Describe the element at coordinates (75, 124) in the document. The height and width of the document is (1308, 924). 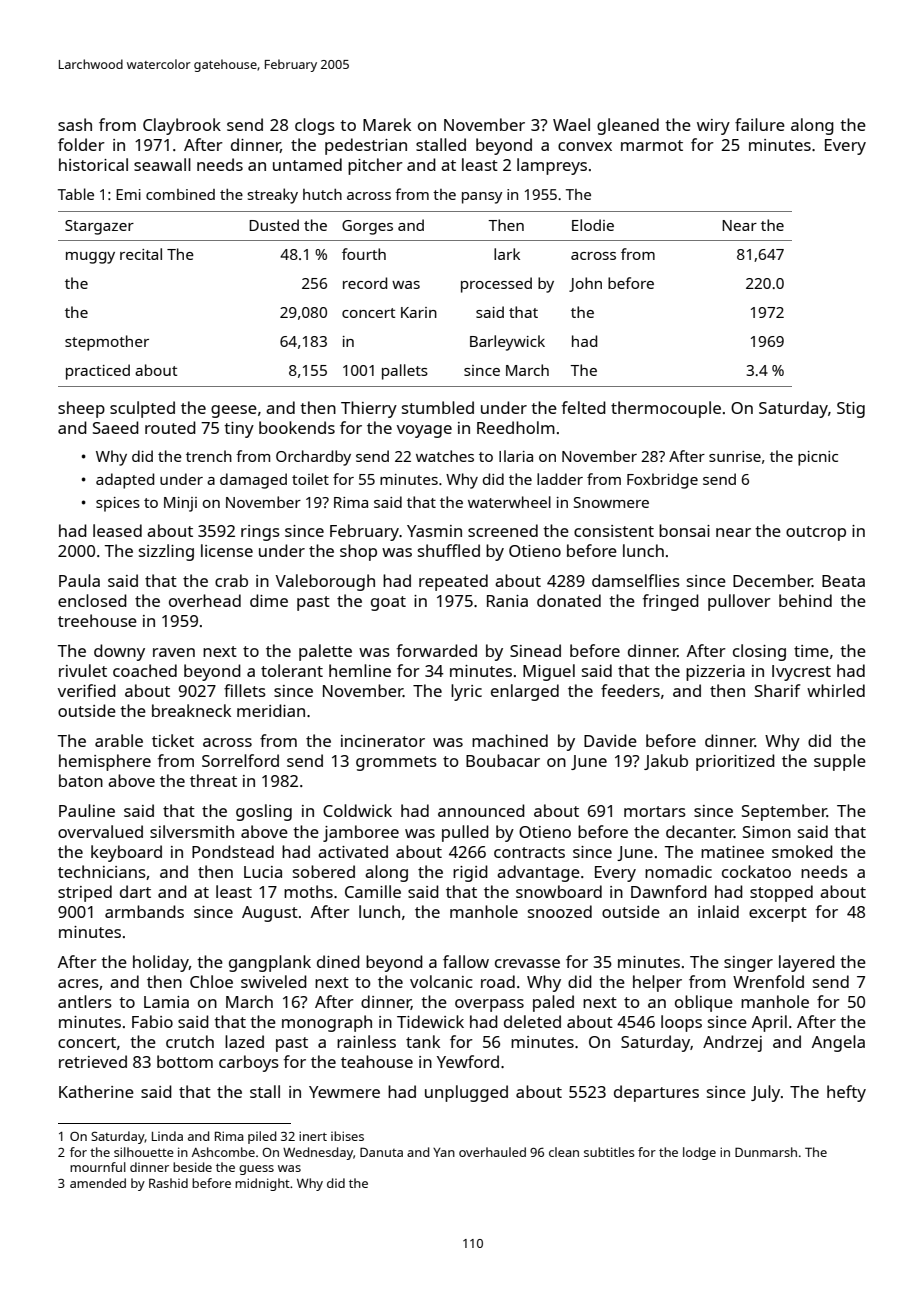
I see `sash` at that location.
